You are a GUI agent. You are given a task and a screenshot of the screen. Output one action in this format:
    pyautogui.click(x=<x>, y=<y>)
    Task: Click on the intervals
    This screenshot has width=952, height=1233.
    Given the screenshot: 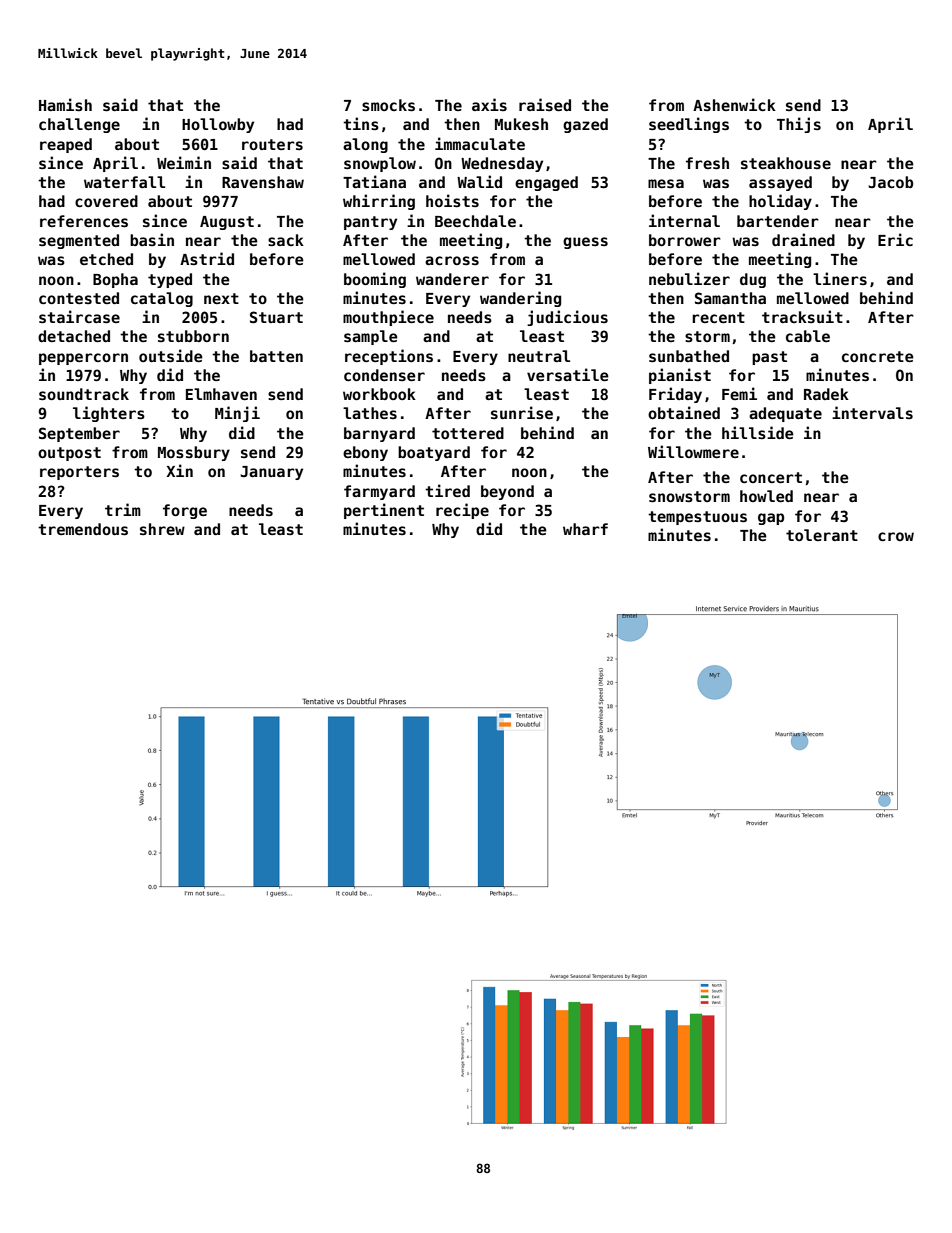 What is the action you would take?
    pyautogui.click(x=872, y=412)
